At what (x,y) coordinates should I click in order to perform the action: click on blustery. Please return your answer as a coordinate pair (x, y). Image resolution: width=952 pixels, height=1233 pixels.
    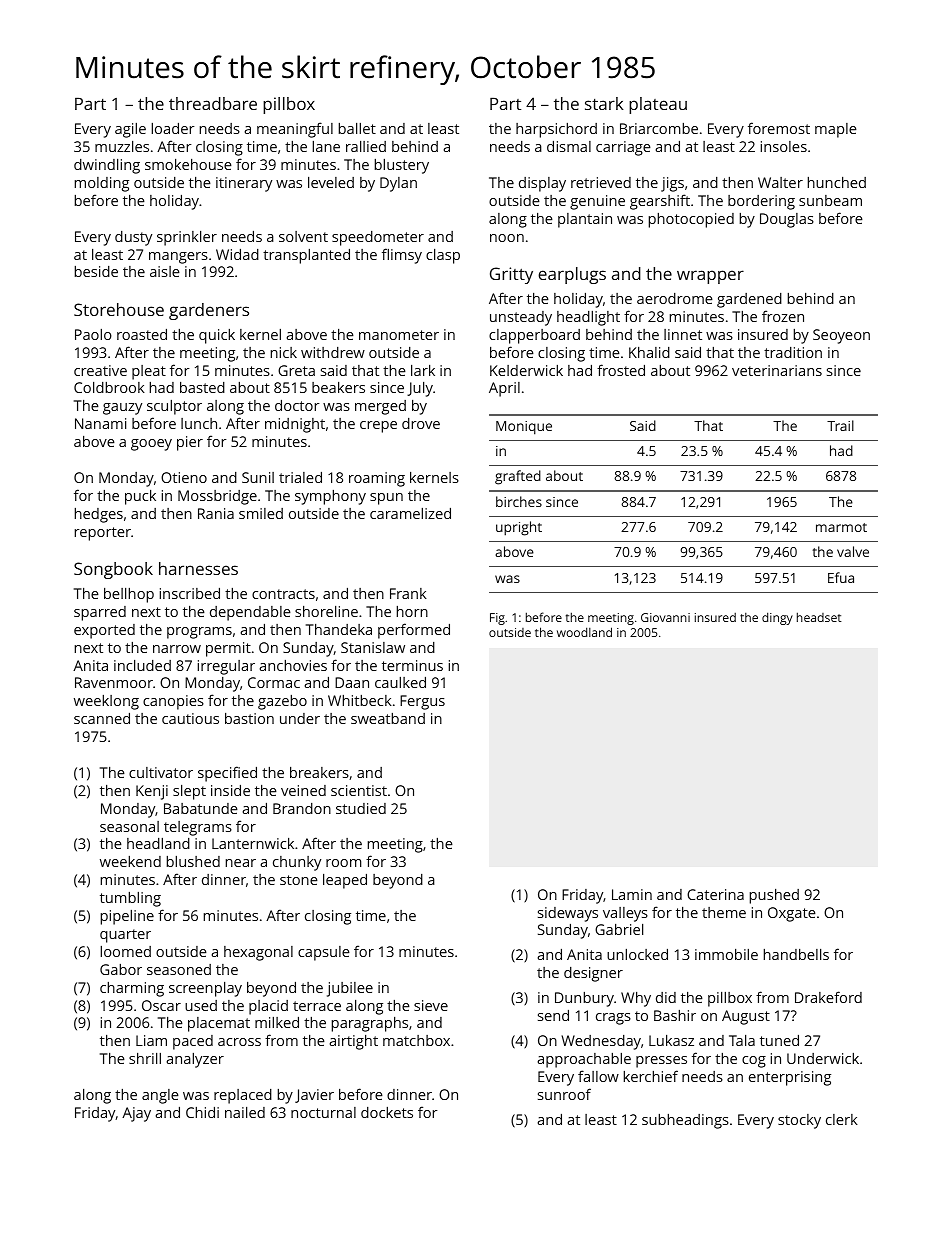
    Looking at the image, I should click on (402, 166).
